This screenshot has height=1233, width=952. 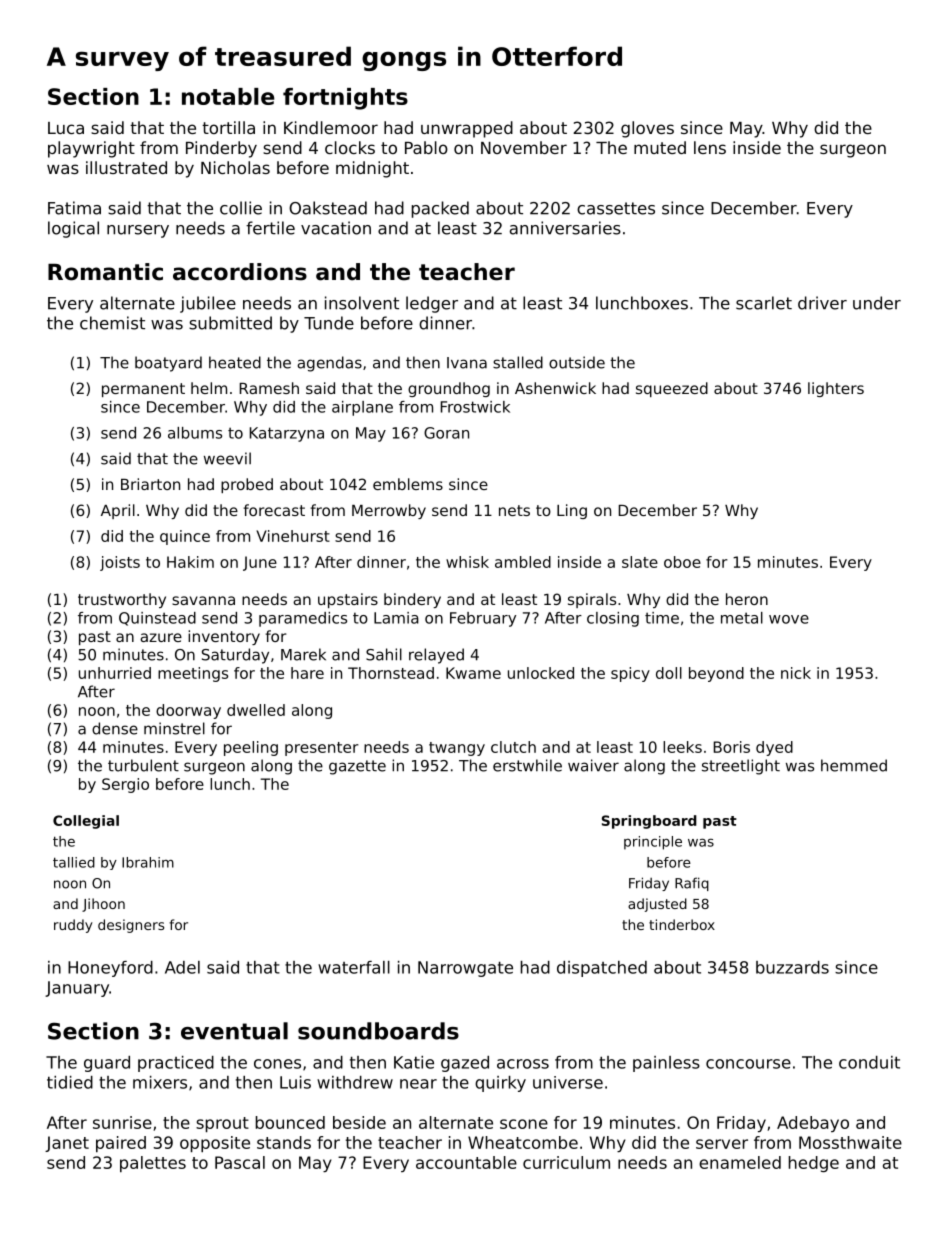 What do you see at coordinates (473, 673) in the screenshot?
I see `Kwame` at bounding box center [473, 673].
